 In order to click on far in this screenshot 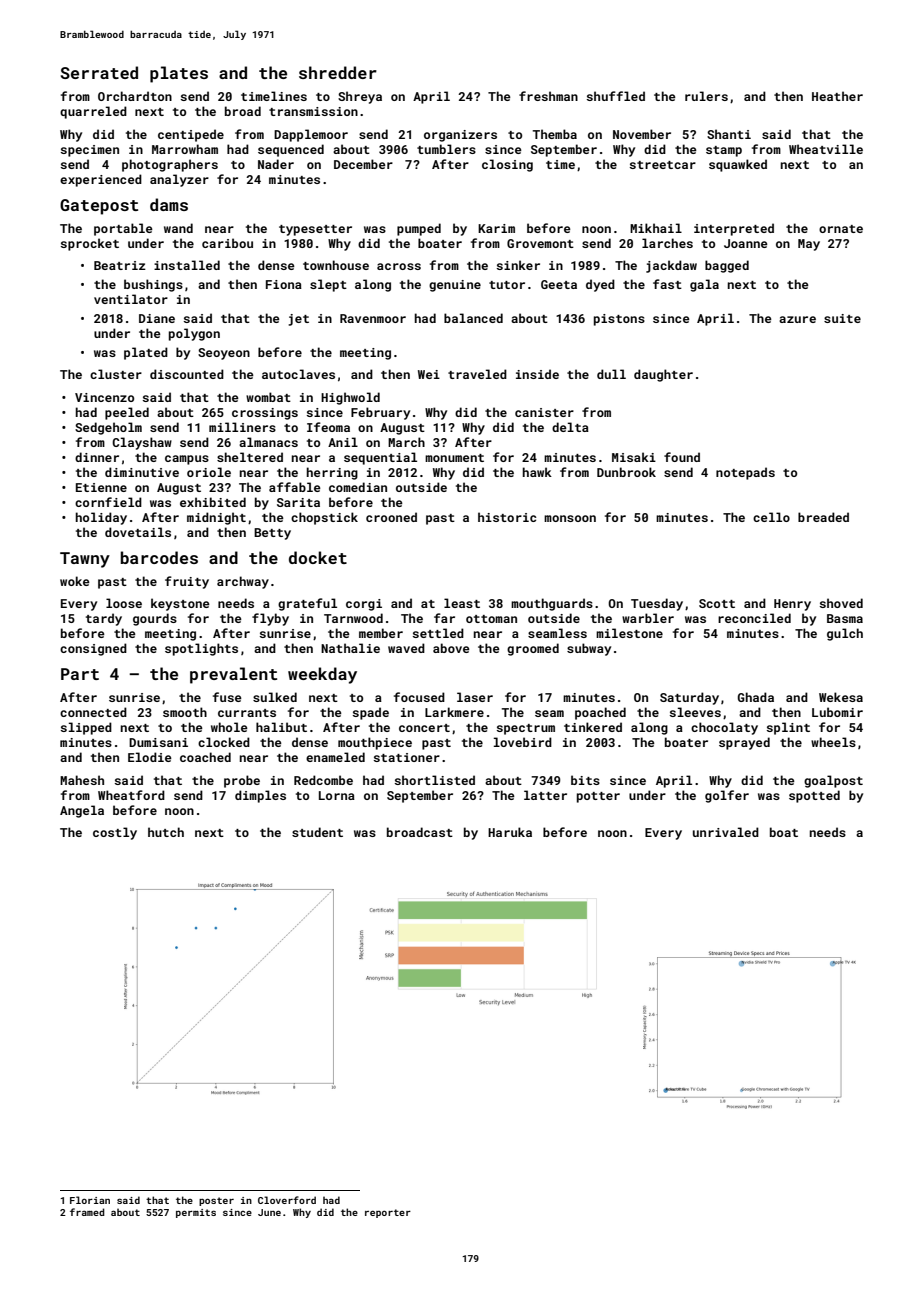, I will do `click(444, 618)`.
